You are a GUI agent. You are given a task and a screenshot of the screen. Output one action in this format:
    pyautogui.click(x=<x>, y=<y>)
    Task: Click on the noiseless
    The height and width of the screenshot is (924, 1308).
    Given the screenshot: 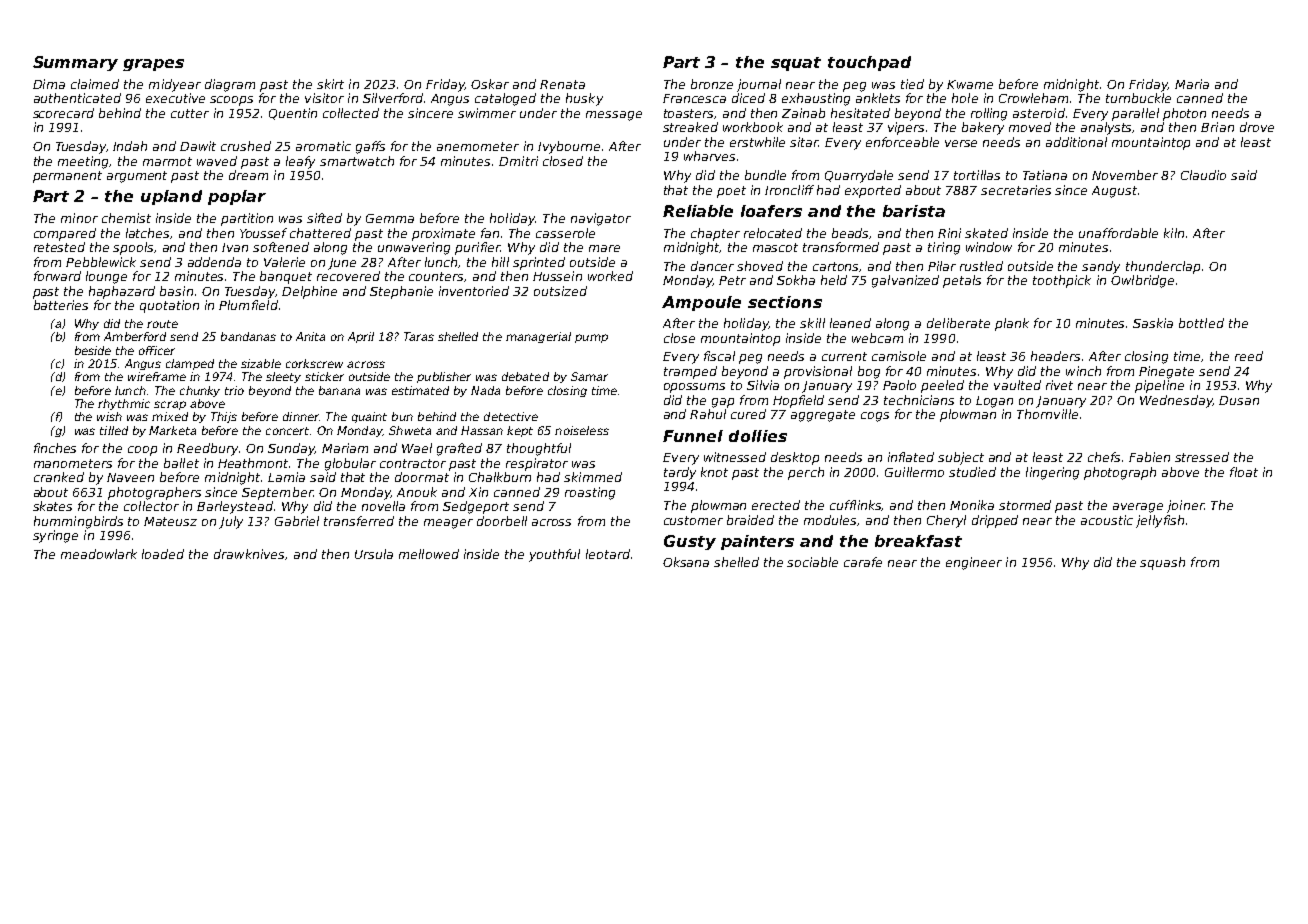 What is the action you would take?
    pyautogui.click(x=582, y=430)
